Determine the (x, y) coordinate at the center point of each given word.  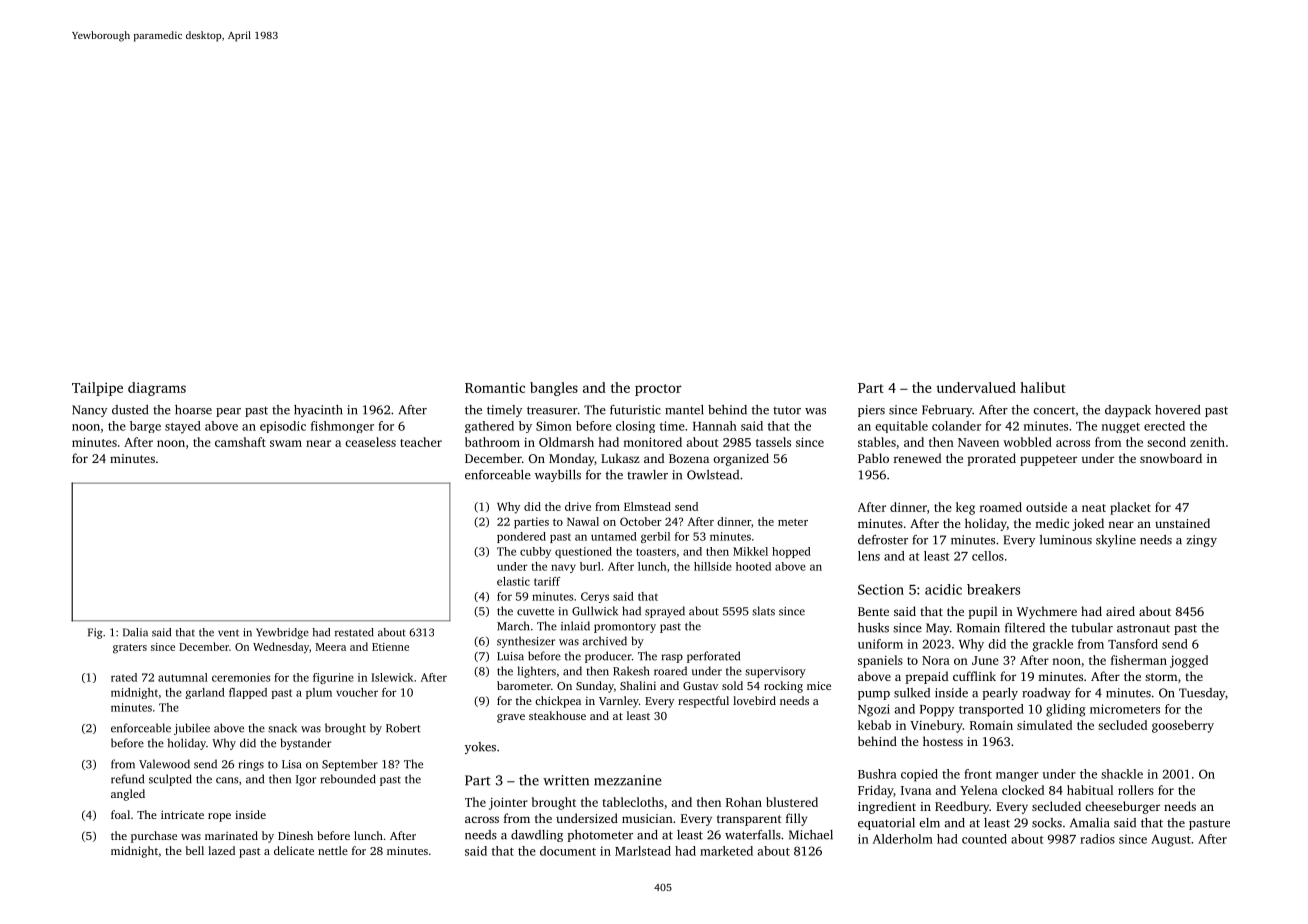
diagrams (157, 389)
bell (195, 850)
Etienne (390, 647)
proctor (658, 390)
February (947, 411)
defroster (883, 540)
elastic (513, 581)
